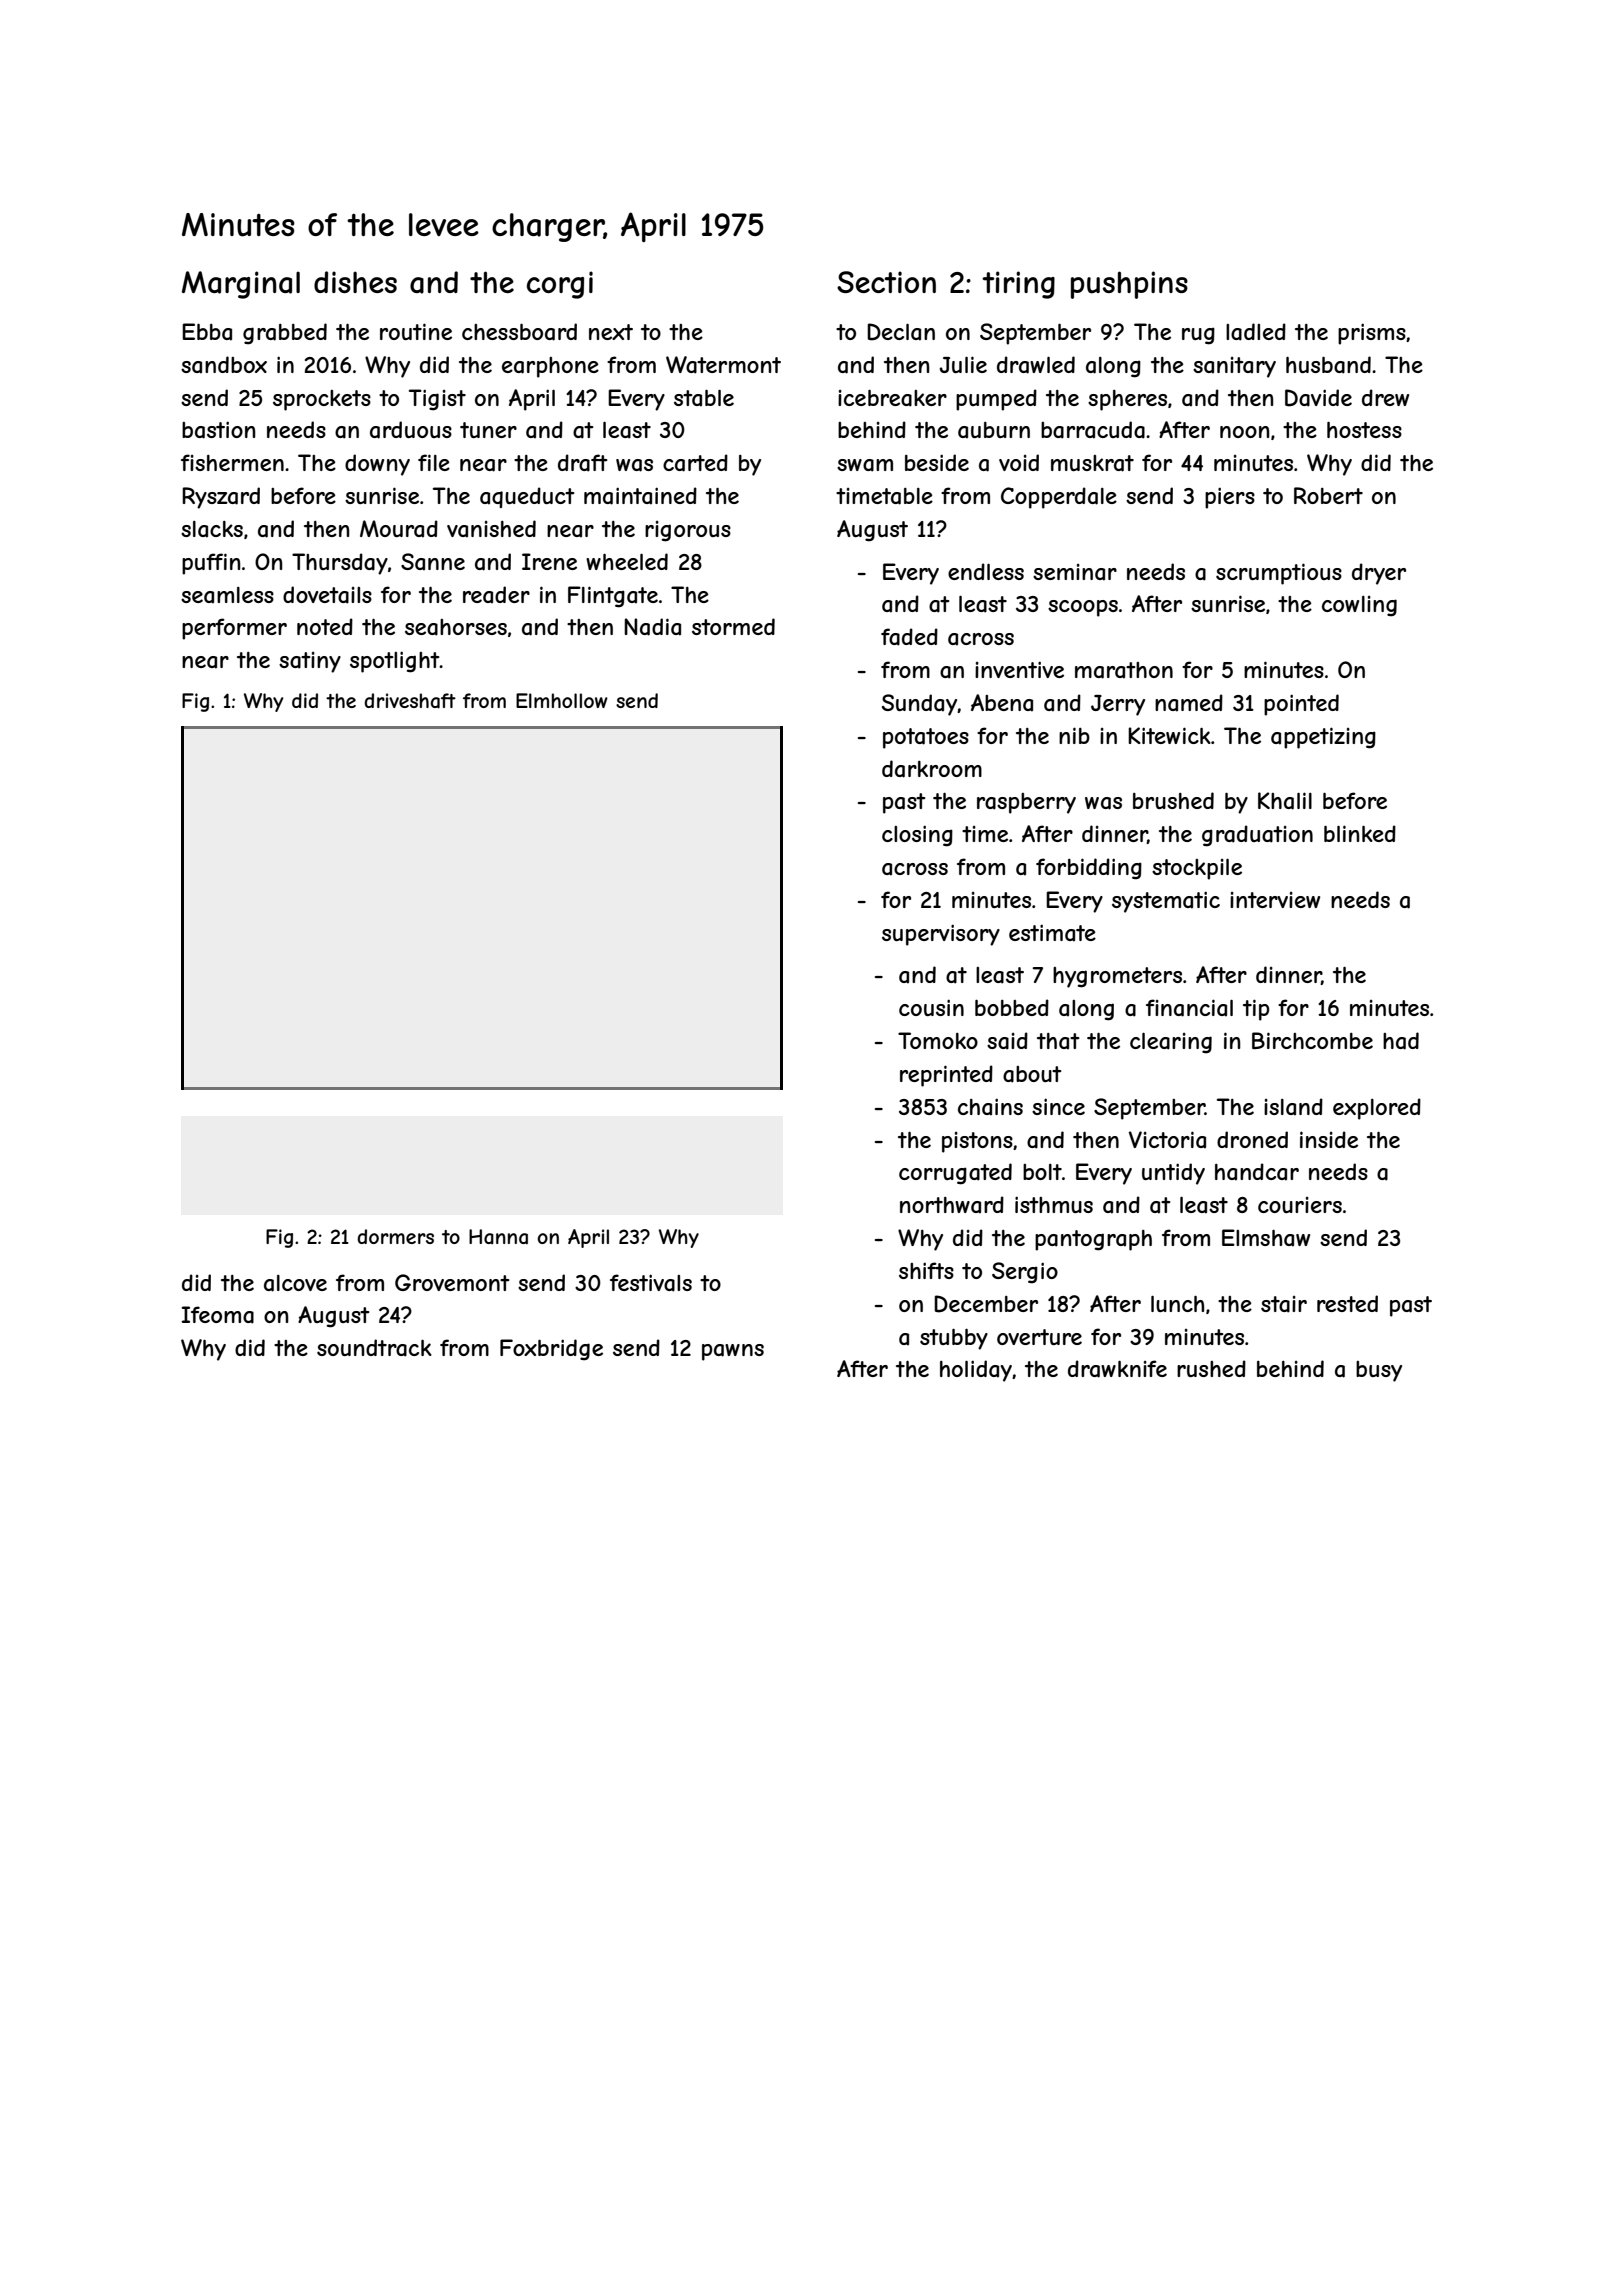 Image resolution: width=1620 pixels, height=2292 pixels. What do you see at coordinates (395, 1236) in the image?
I see `dormers` at bounding box center [395, 1236].
